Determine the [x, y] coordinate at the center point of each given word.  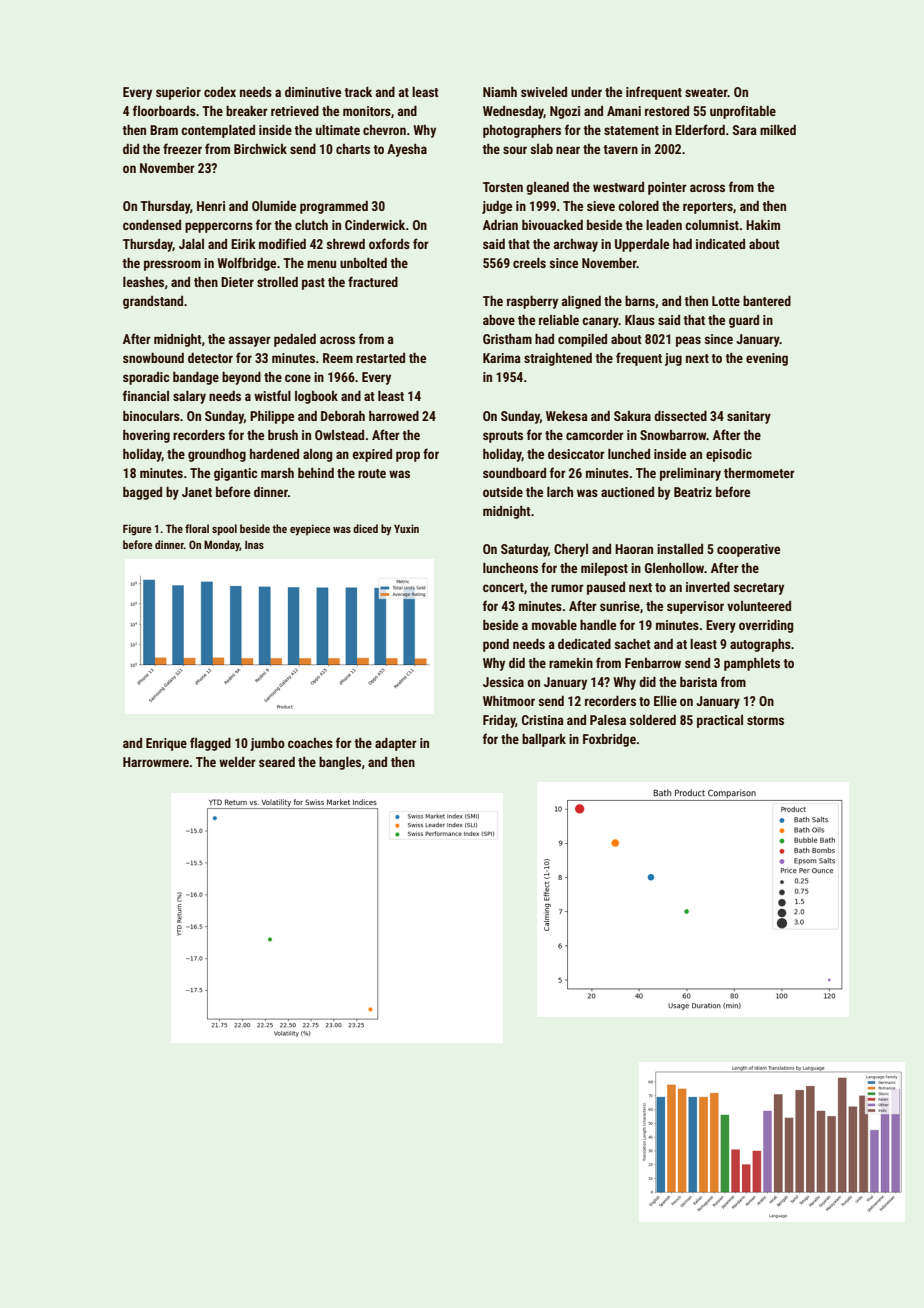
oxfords [389, 243]
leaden [664, 225]
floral [197, 528]
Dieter [237, 282]
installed [680, 549]
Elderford [700, 129]
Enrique [166, 744]
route [372, 473]
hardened [274, 454]
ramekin [571, 663]
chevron [384, 130]
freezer [182, 148]
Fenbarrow [653, 663]
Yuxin [406, 528]
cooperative [748, 550]
